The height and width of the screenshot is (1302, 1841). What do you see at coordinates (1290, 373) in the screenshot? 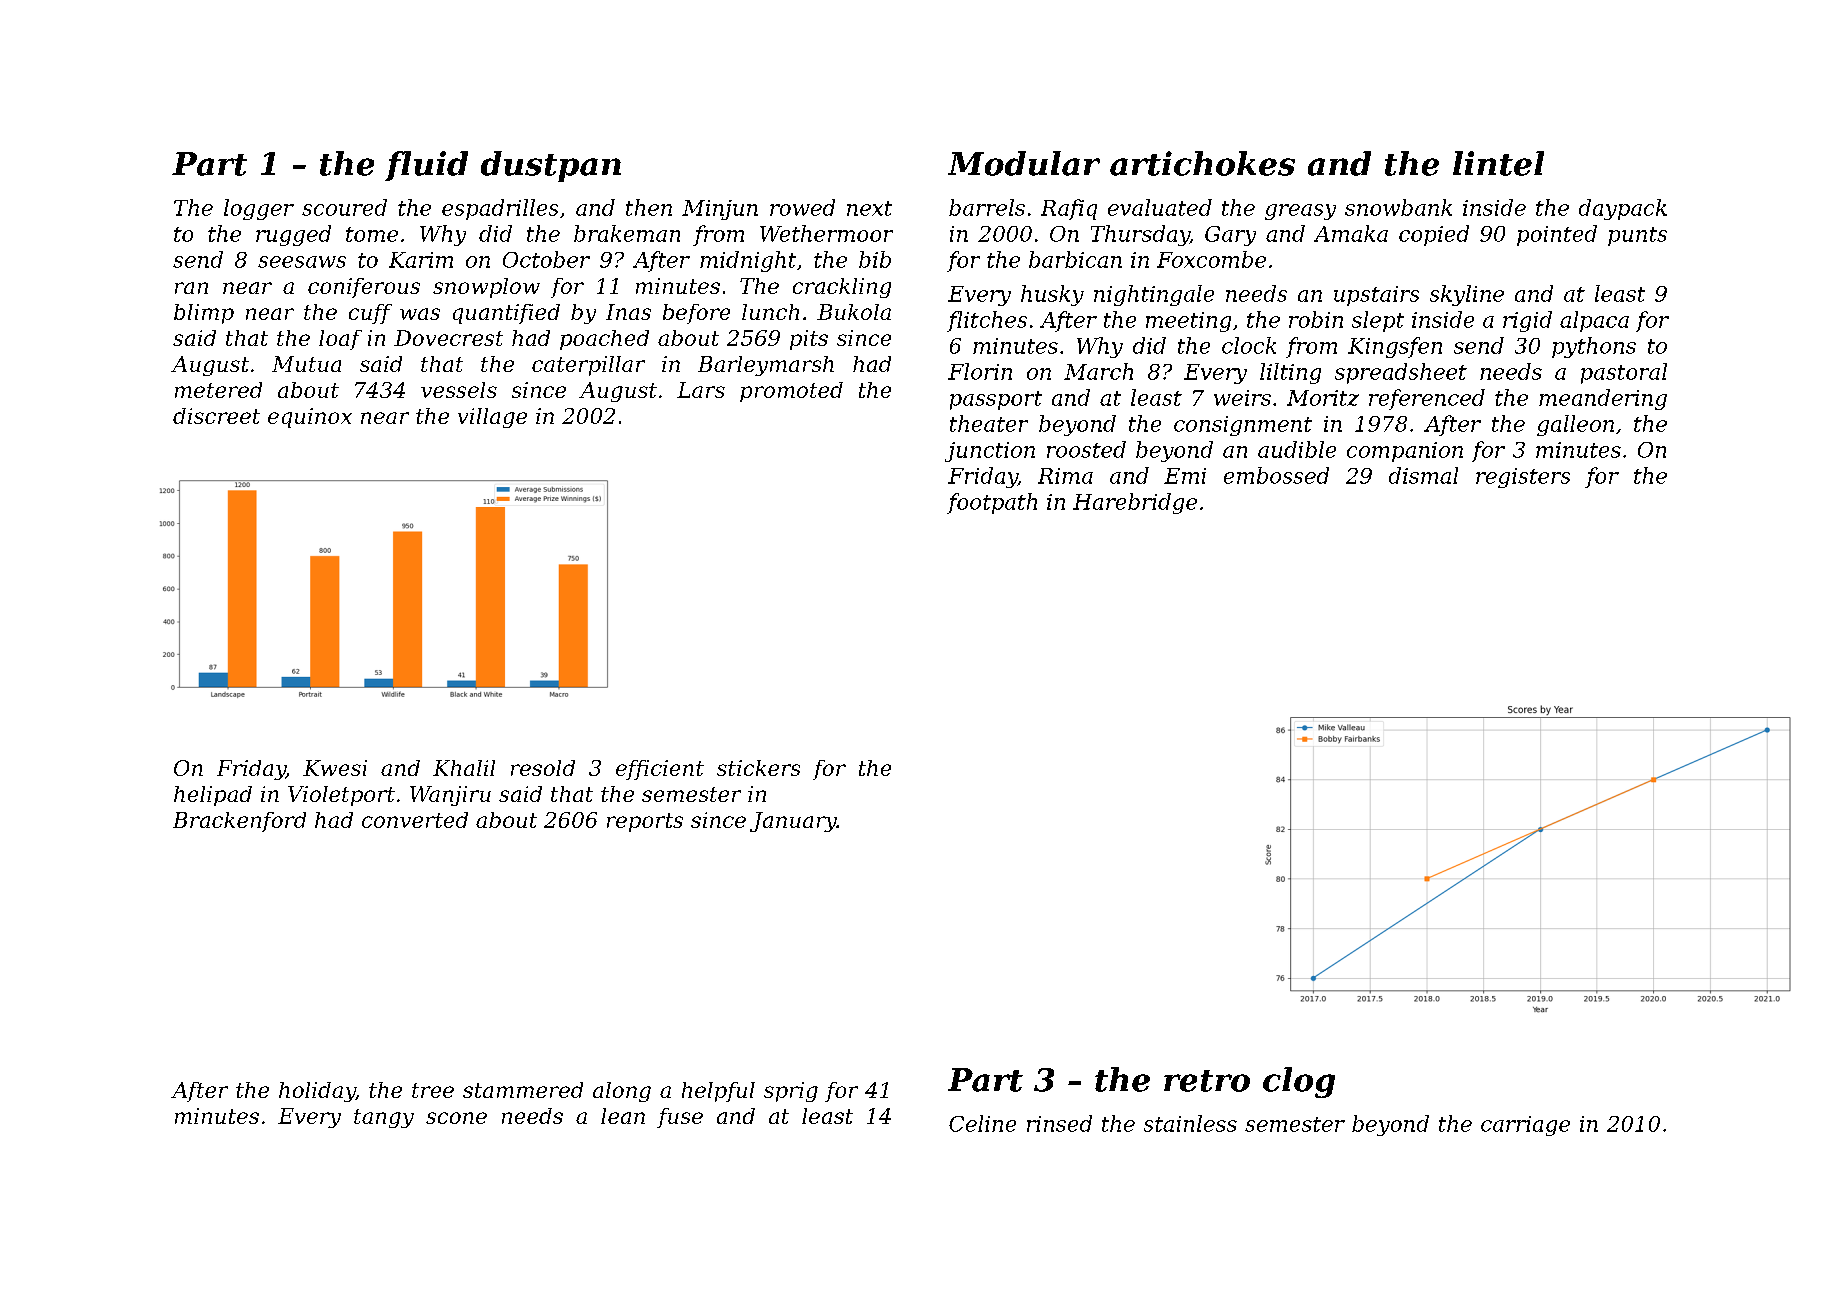
I see `lilting` at bounding box center [1290, 373].
